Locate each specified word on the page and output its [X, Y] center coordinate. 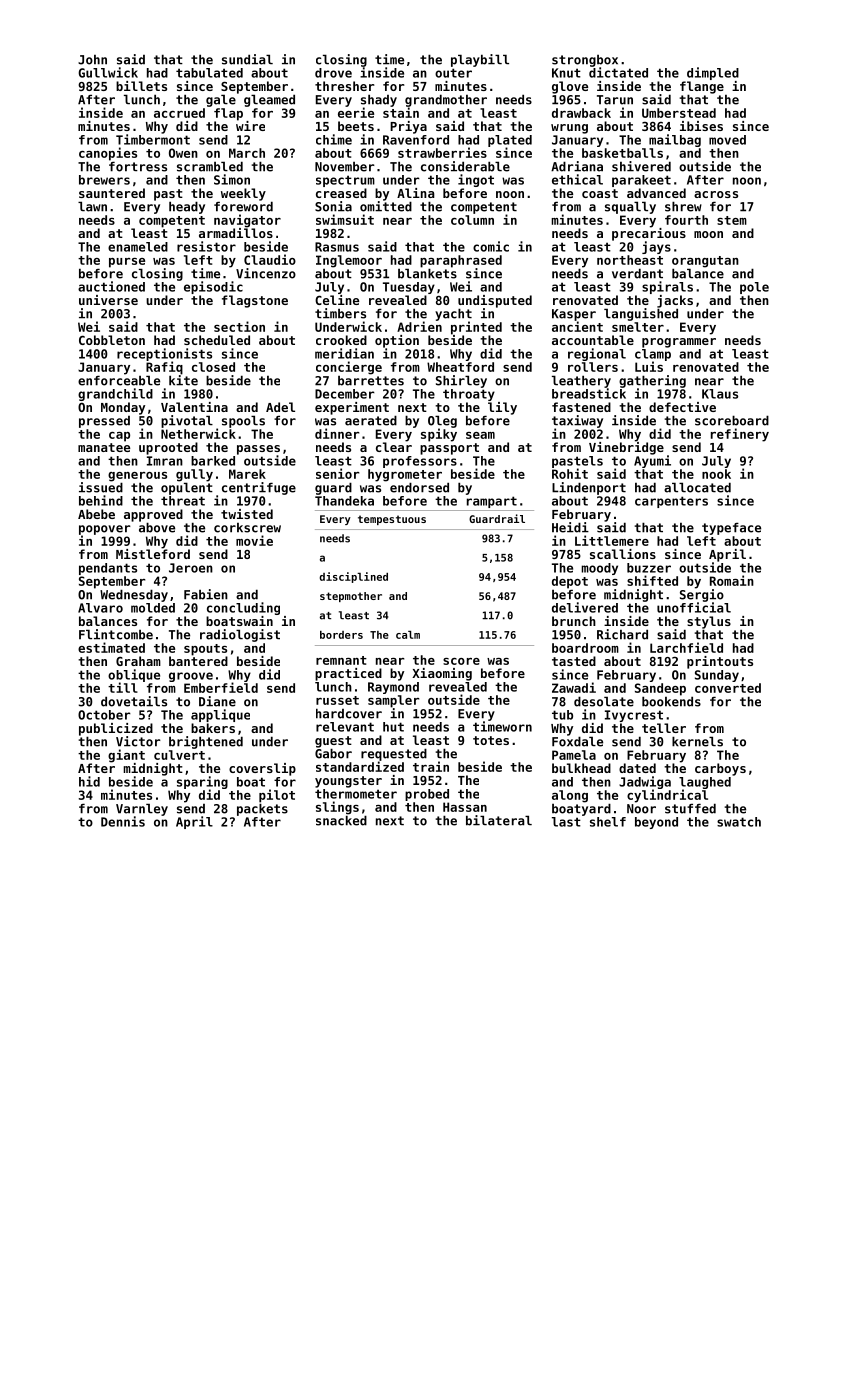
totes [491, 740]
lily [502, 408]
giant [126, 756]
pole [754, 288]
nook [716, 474]
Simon [232, 179]
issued [101, 487]
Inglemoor [349, 261]
